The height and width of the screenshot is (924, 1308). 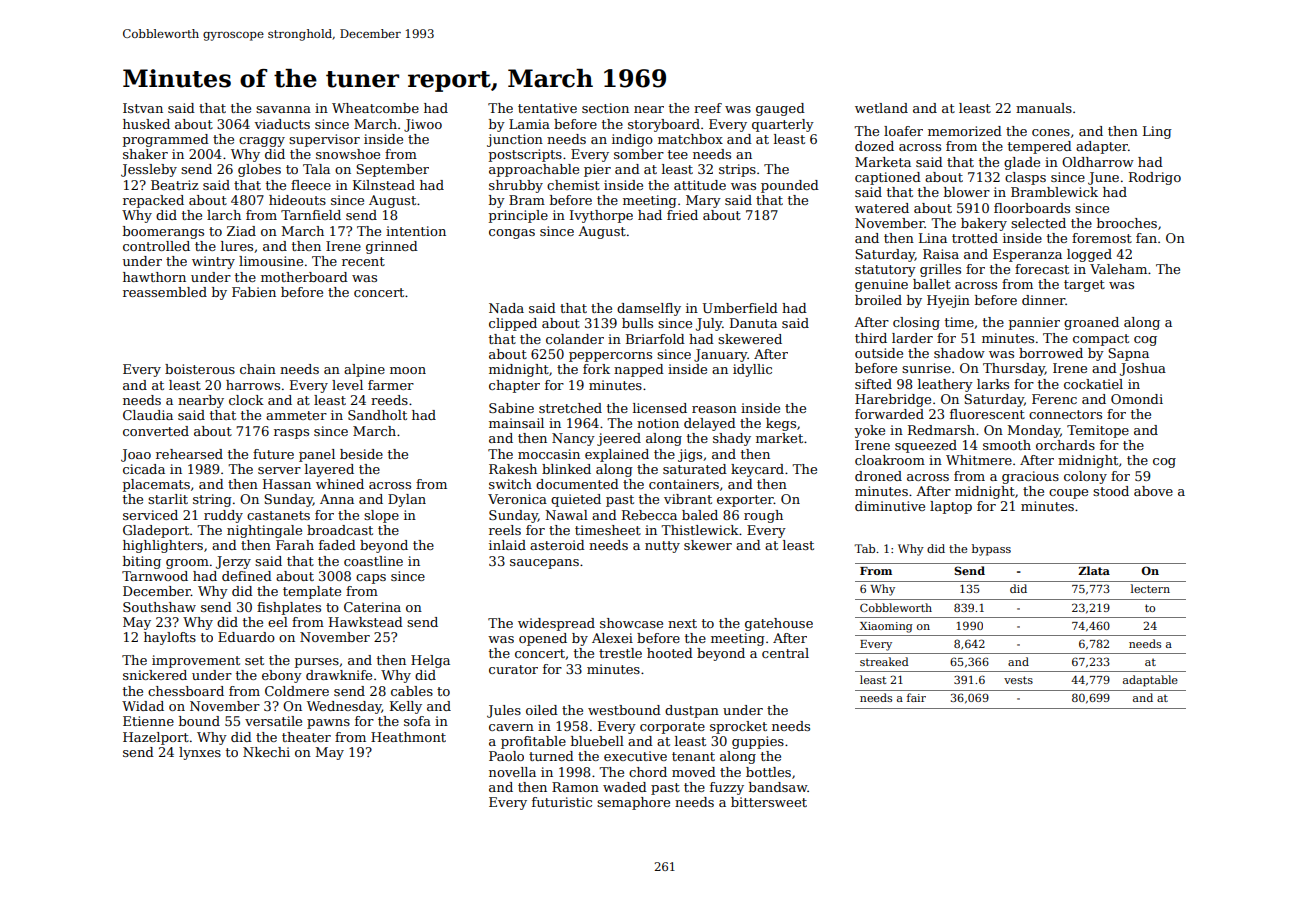 I want to click on nightingale, so click(x=264, y=531).
